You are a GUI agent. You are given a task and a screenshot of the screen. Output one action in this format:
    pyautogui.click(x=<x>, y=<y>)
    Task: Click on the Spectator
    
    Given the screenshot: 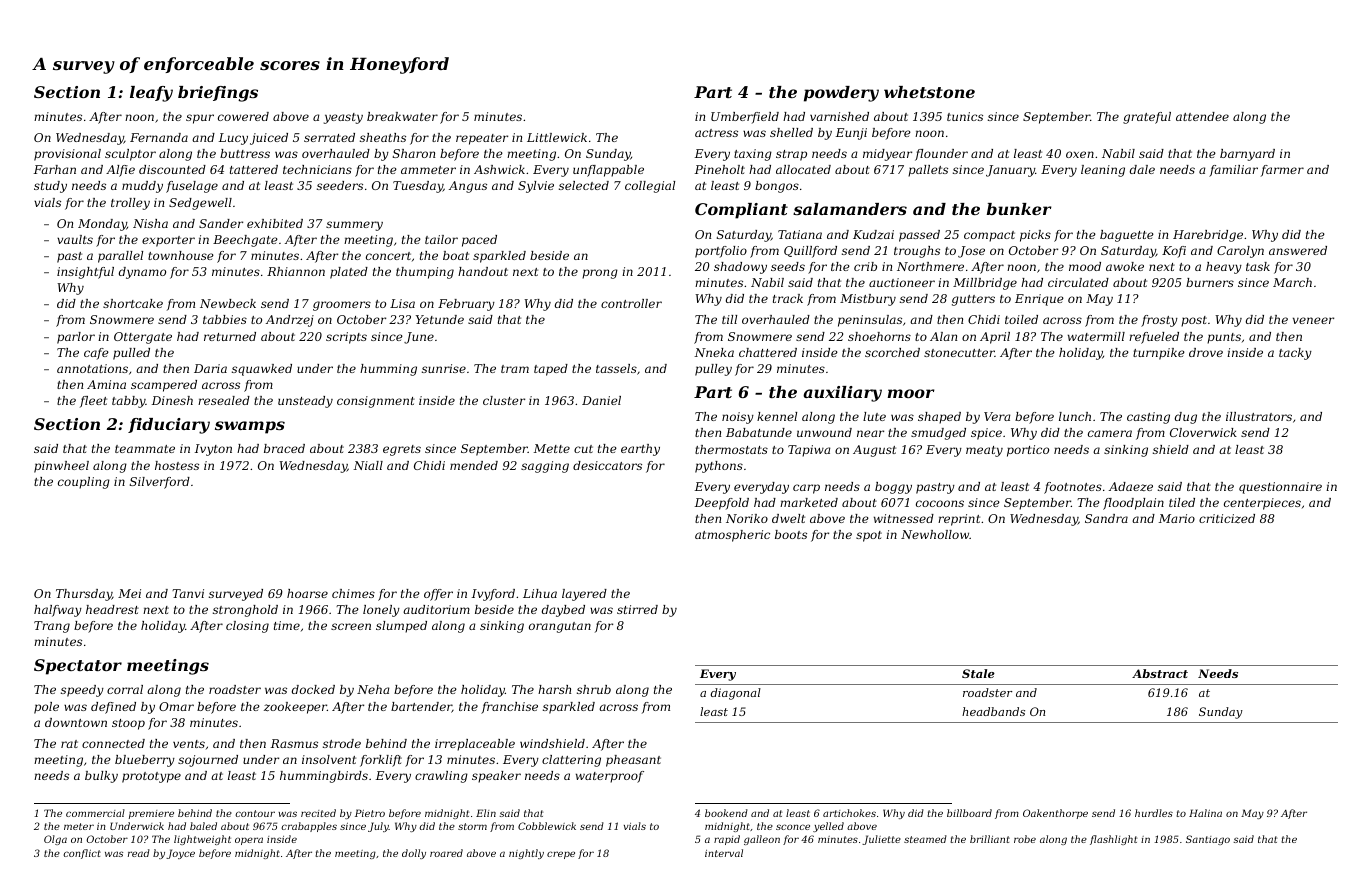 What is the action you would take?
    pyautogui.click(x=78, y=667)
